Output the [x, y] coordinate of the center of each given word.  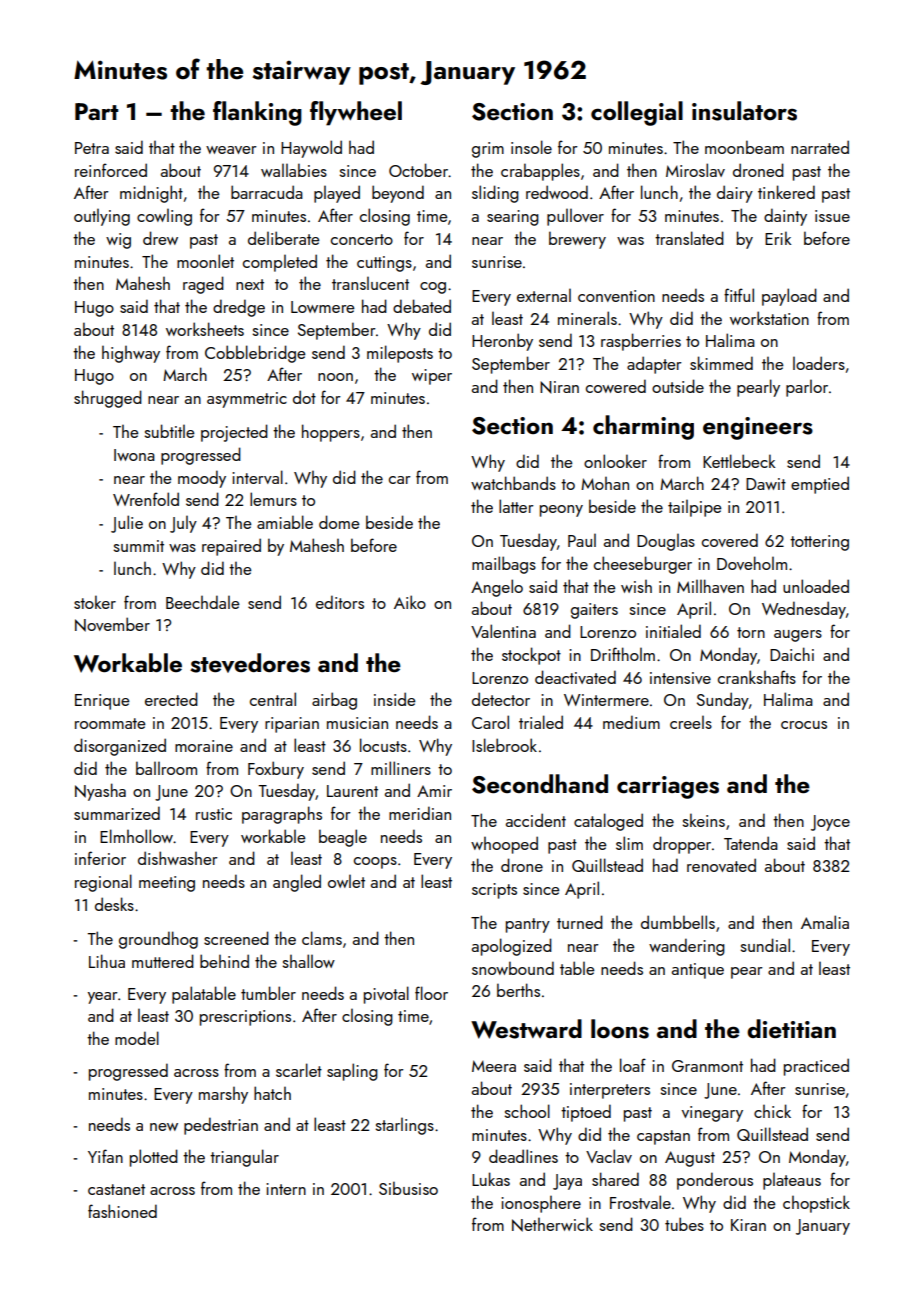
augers [798, 636]
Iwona [134, 455]
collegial [637, 113]
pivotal [386, 995]
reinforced [111, 170]
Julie [127, 524]
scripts [494, 891]
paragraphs [282, 815]
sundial [765, 945]
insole [531, 147]
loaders [819, 363]
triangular [244, 1158]
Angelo [497, 588]
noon [335, 377]
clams [322, 938]
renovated [721, 865]
